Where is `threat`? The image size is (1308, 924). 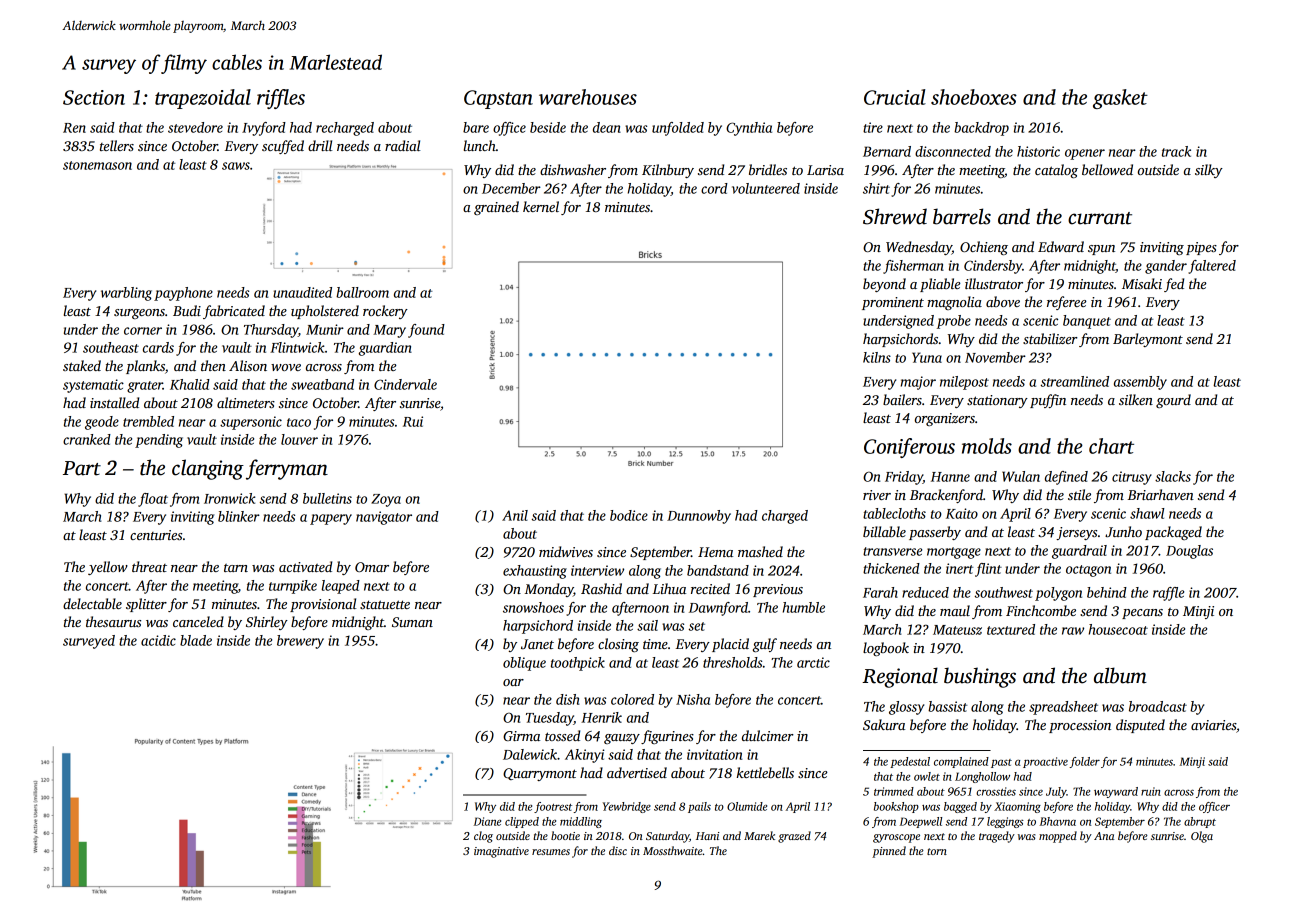 threat is located at coordinates (149, 566).
